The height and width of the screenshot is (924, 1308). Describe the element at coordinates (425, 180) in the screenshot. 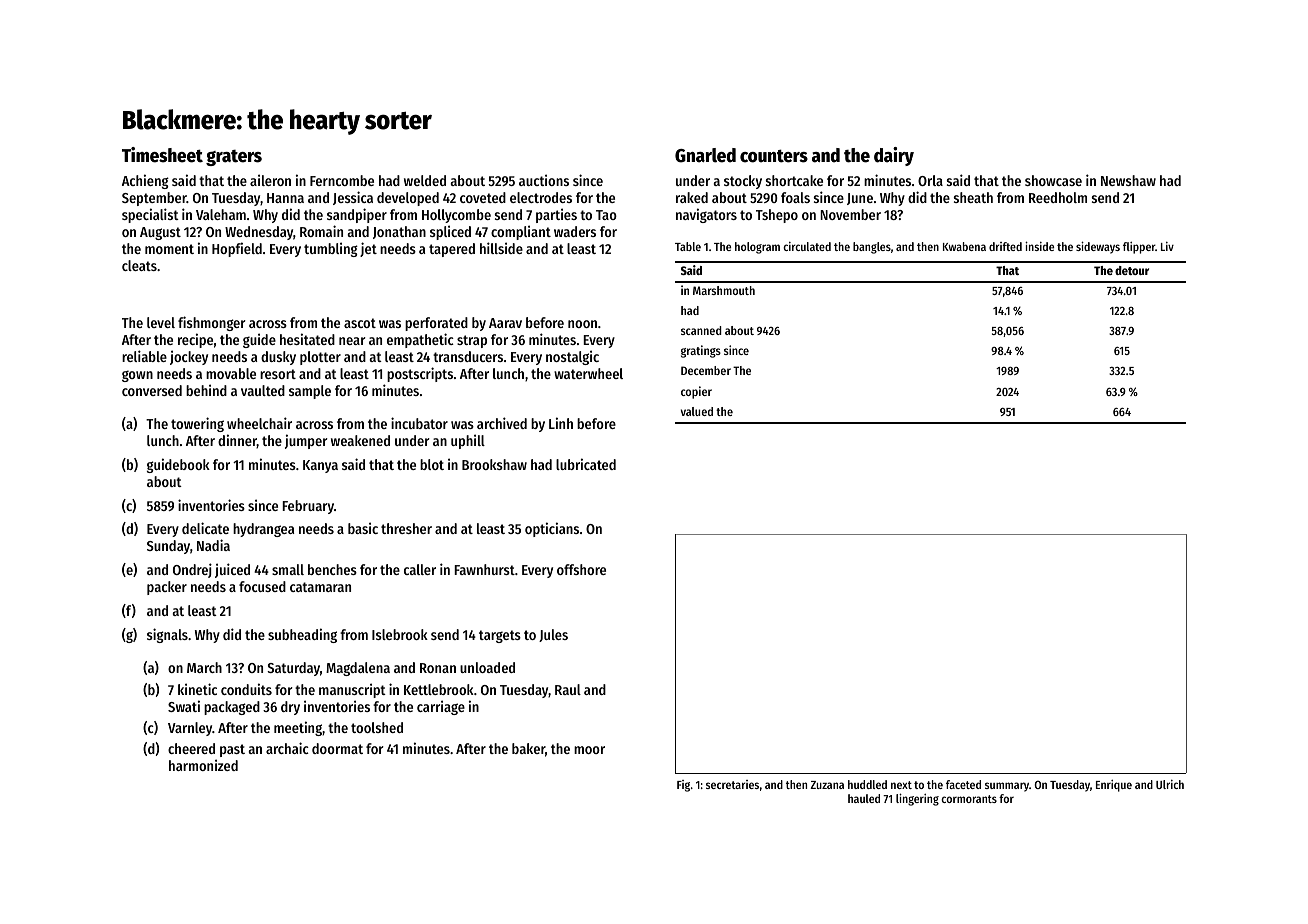

I see `welded` at that location.
